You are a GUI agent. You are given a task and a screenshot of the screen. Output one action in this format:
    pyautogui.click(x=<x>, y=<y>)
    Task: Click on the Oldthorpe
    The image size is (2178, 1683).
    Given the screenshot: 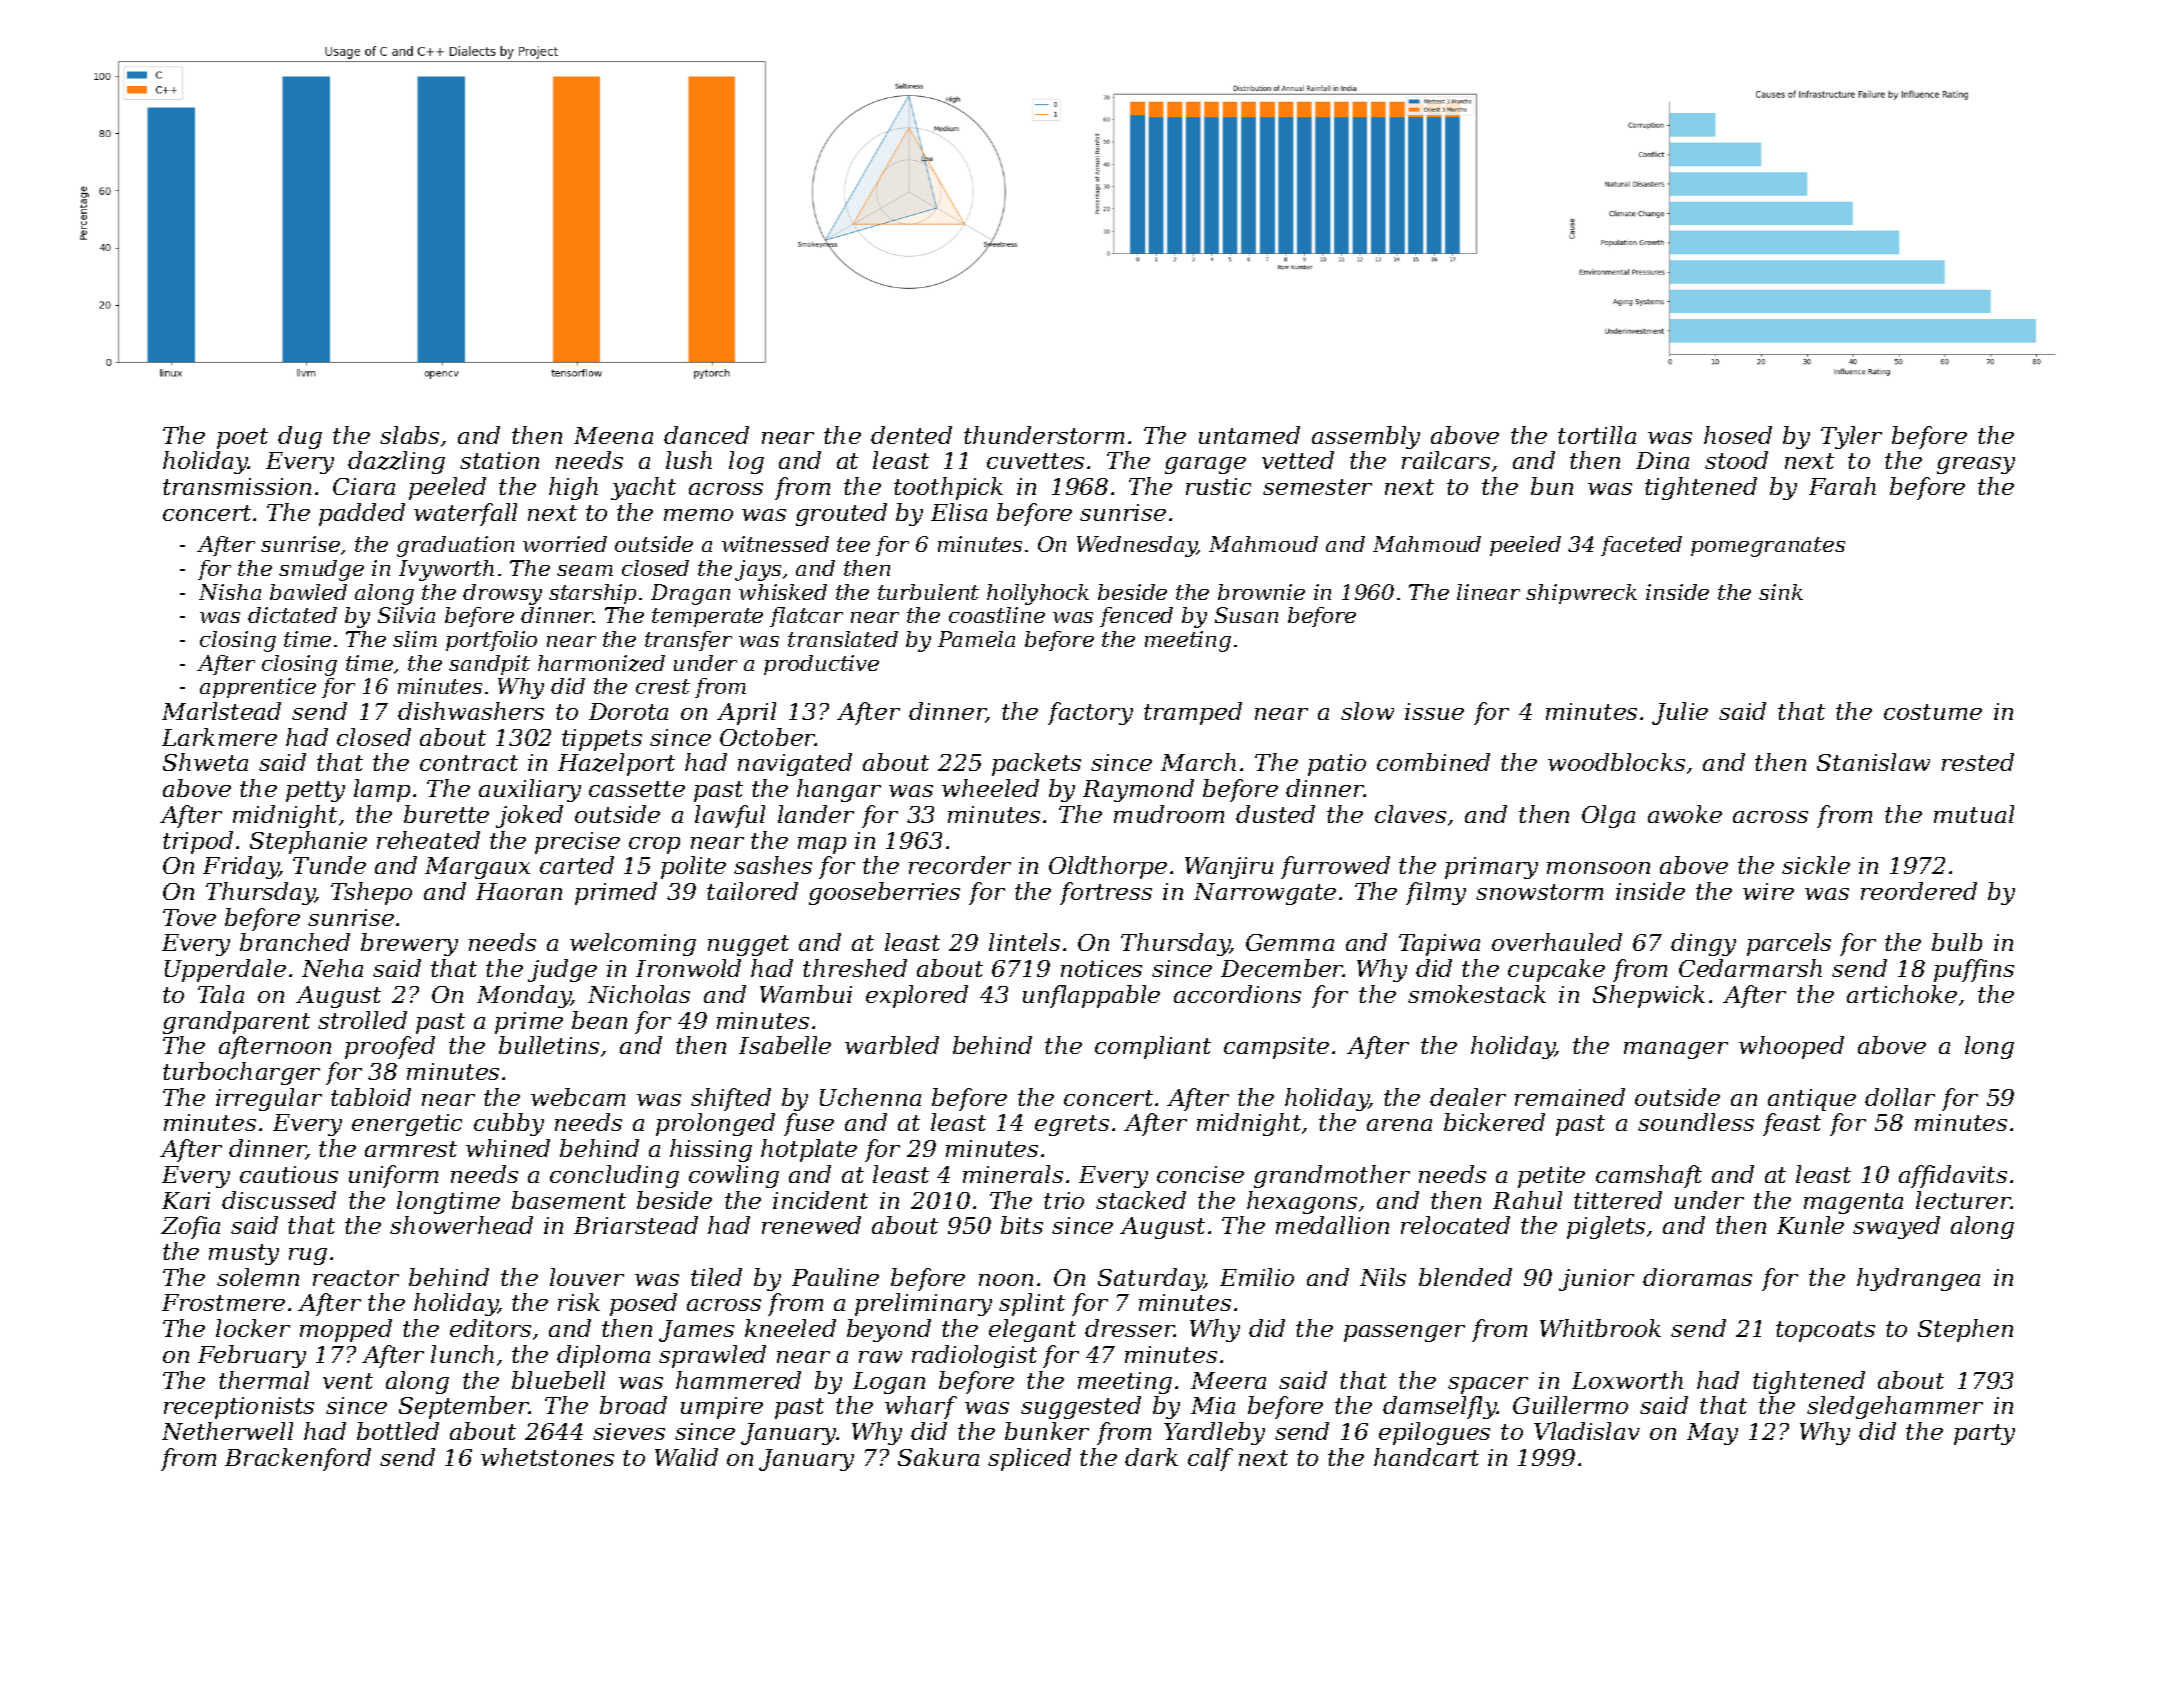 What is the action you would take?
    pyautogui.click(x=1108, y=867)
